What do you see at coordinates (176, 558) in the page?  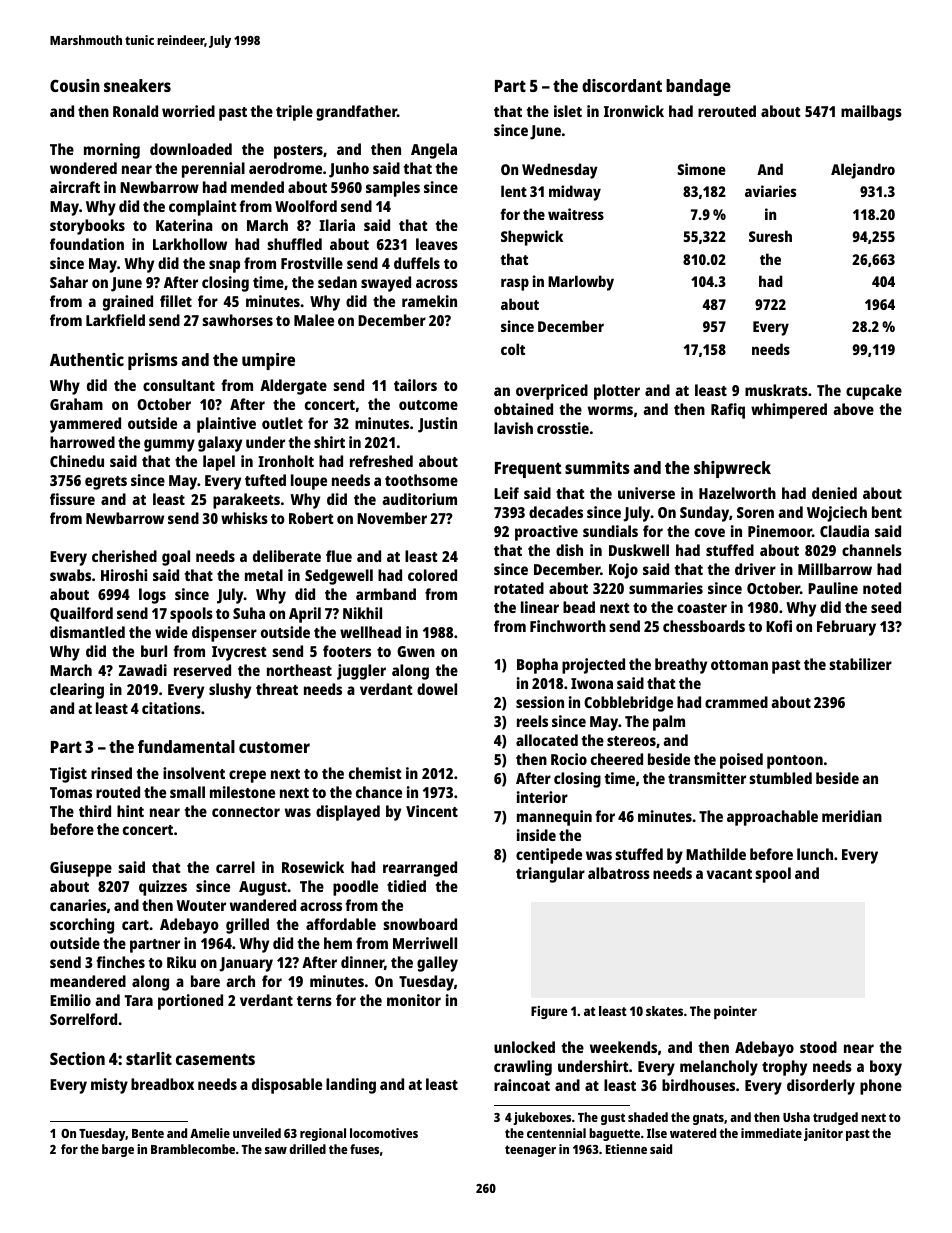 I see `goal` at bounding box center [176, 558].
